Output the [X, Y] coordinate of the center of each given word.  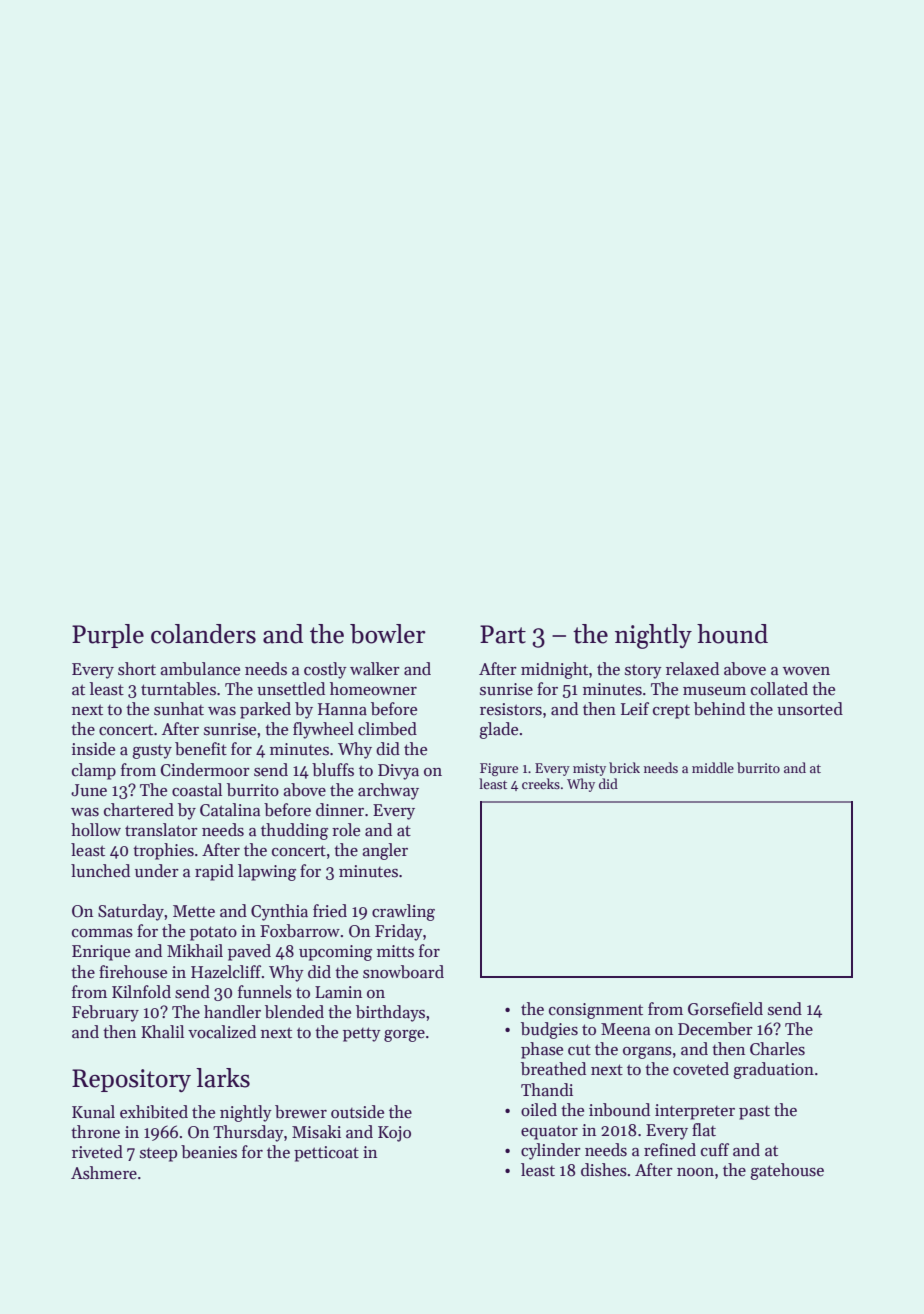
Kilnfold [141, 991]
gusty [152, 752]
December [715, 1029]
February [105, 1013]
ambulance [200, 669]
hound [732, 634]
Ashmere [104, 1173]
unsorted [810, 709]
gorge [404, 1036]
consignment [596, 1011]
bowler [388, 634]
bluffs [333, 770]
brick [624, 767]
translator [161, 830]
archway [388, 791]
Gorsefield [725, 1009]
